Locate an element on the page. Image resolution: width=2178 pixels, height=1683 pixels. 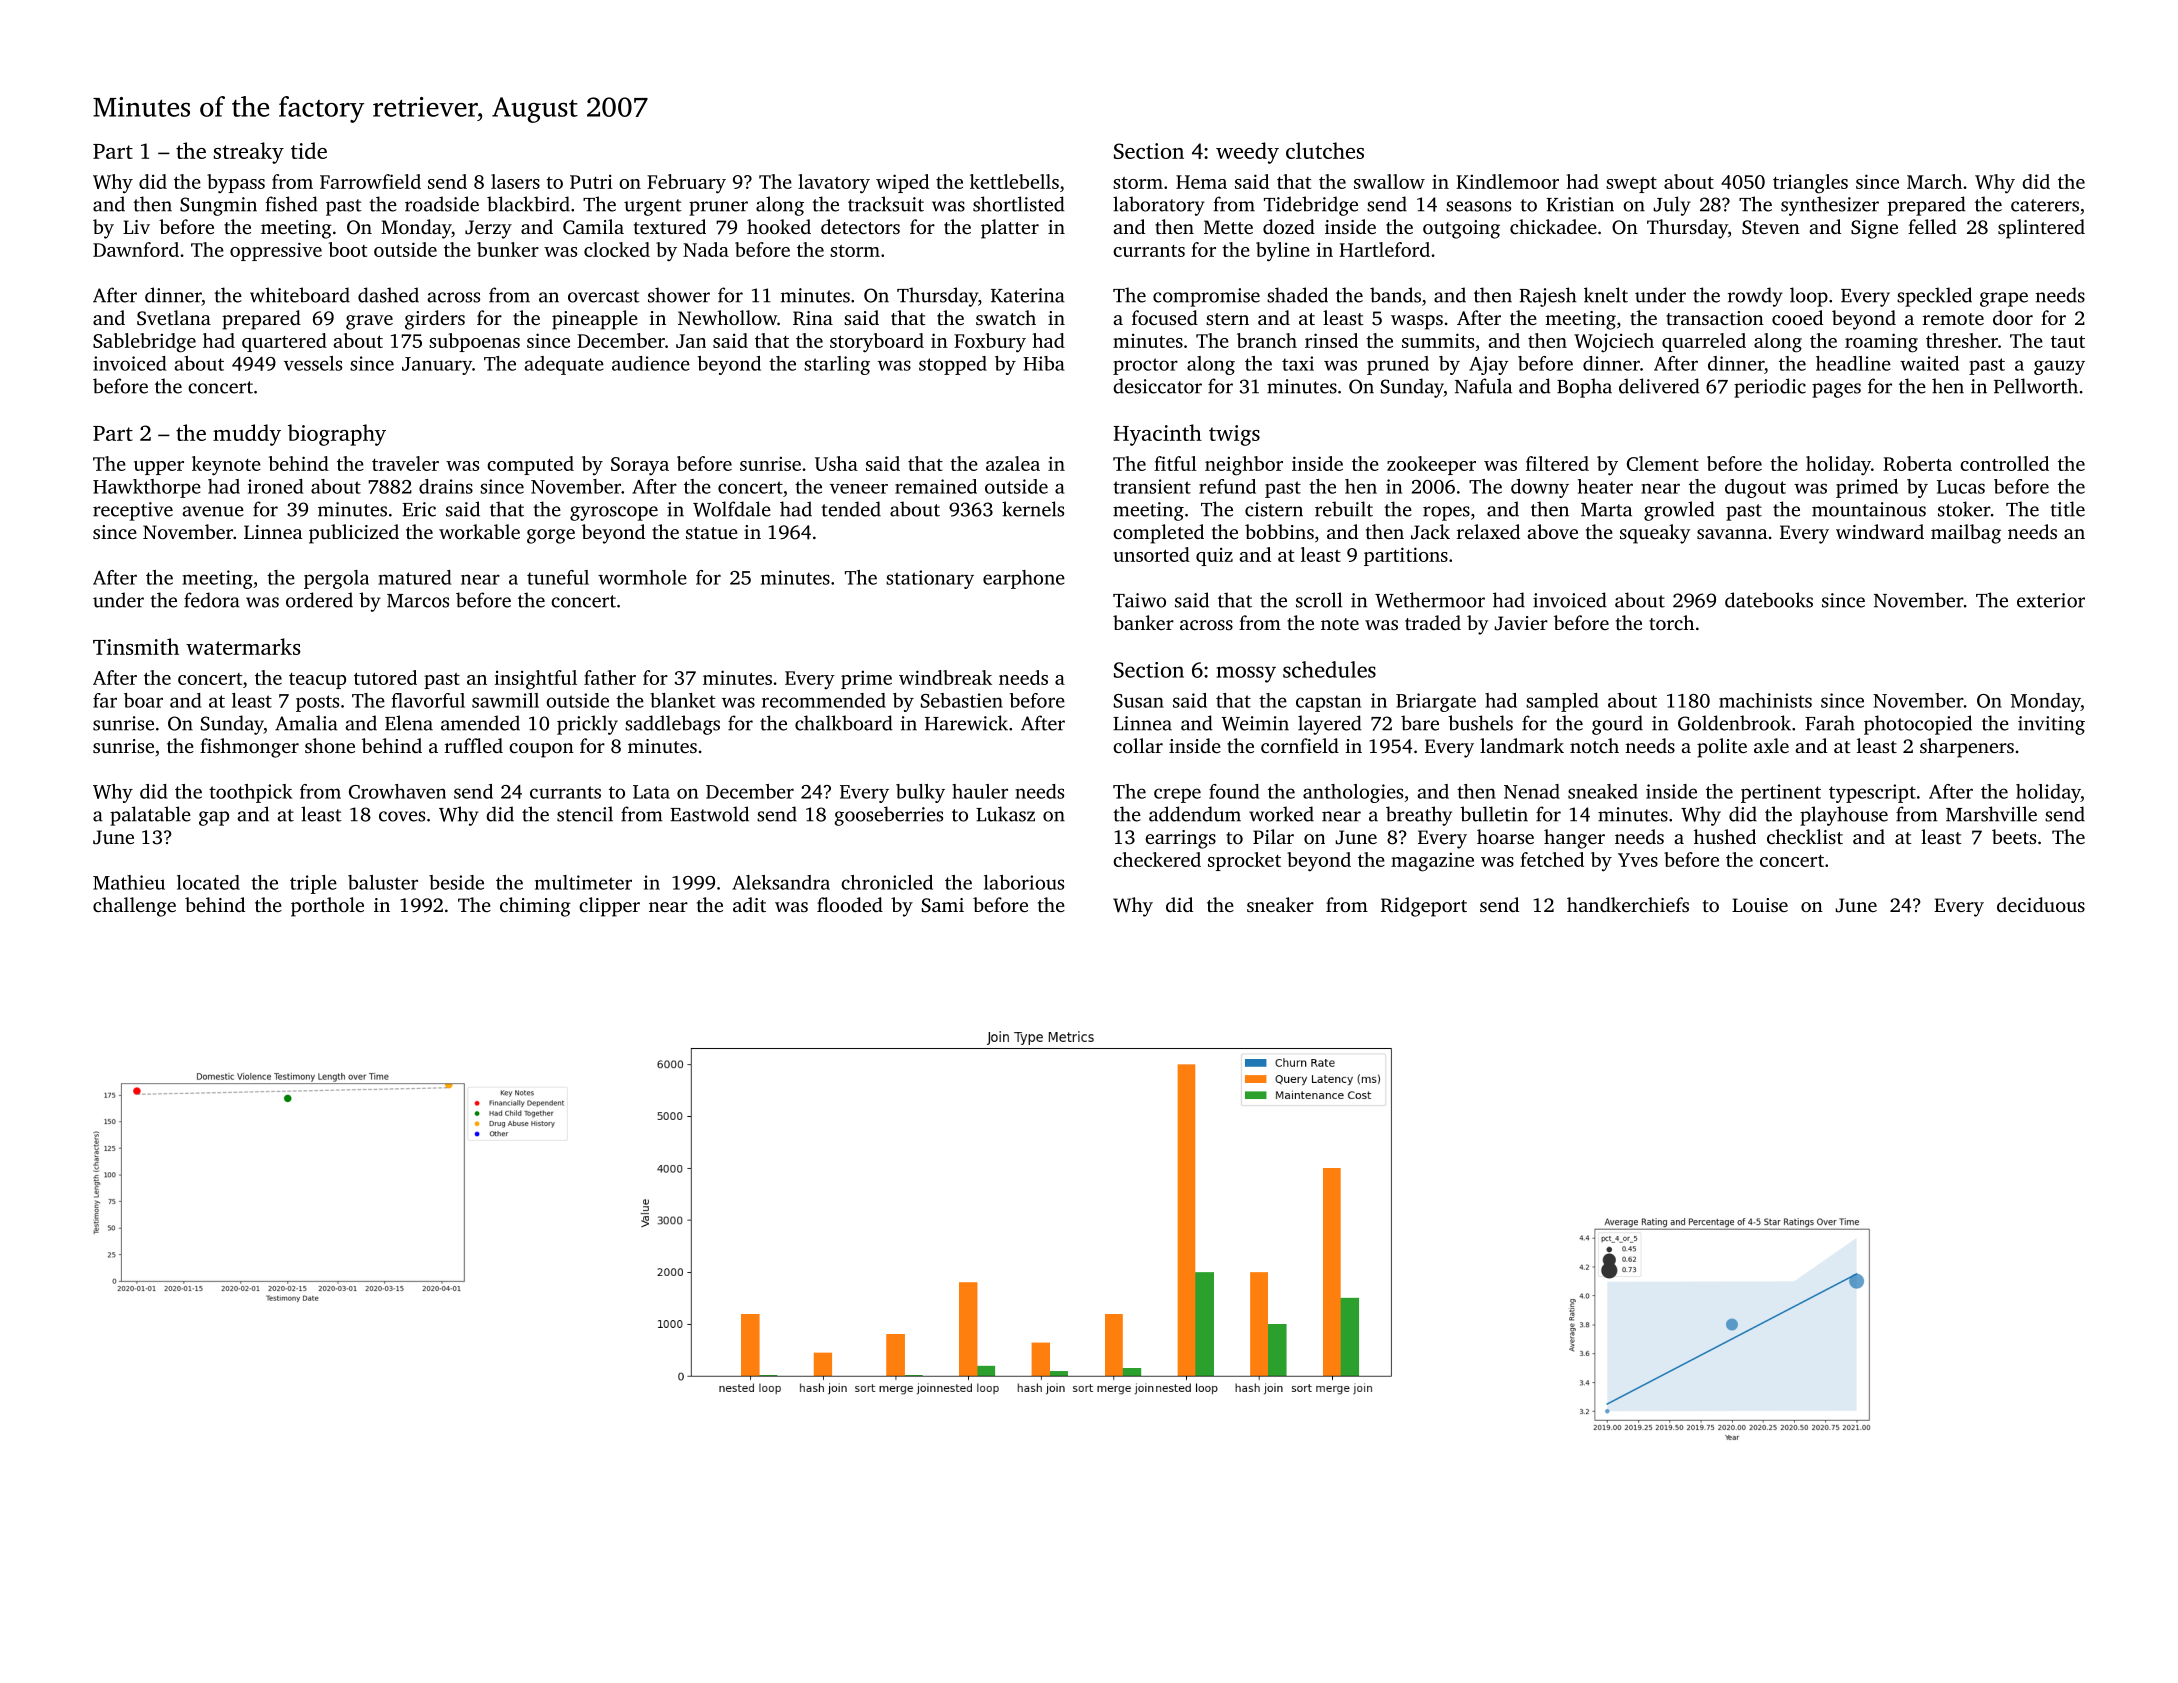
beets is located at coordinates (2014, 836).
